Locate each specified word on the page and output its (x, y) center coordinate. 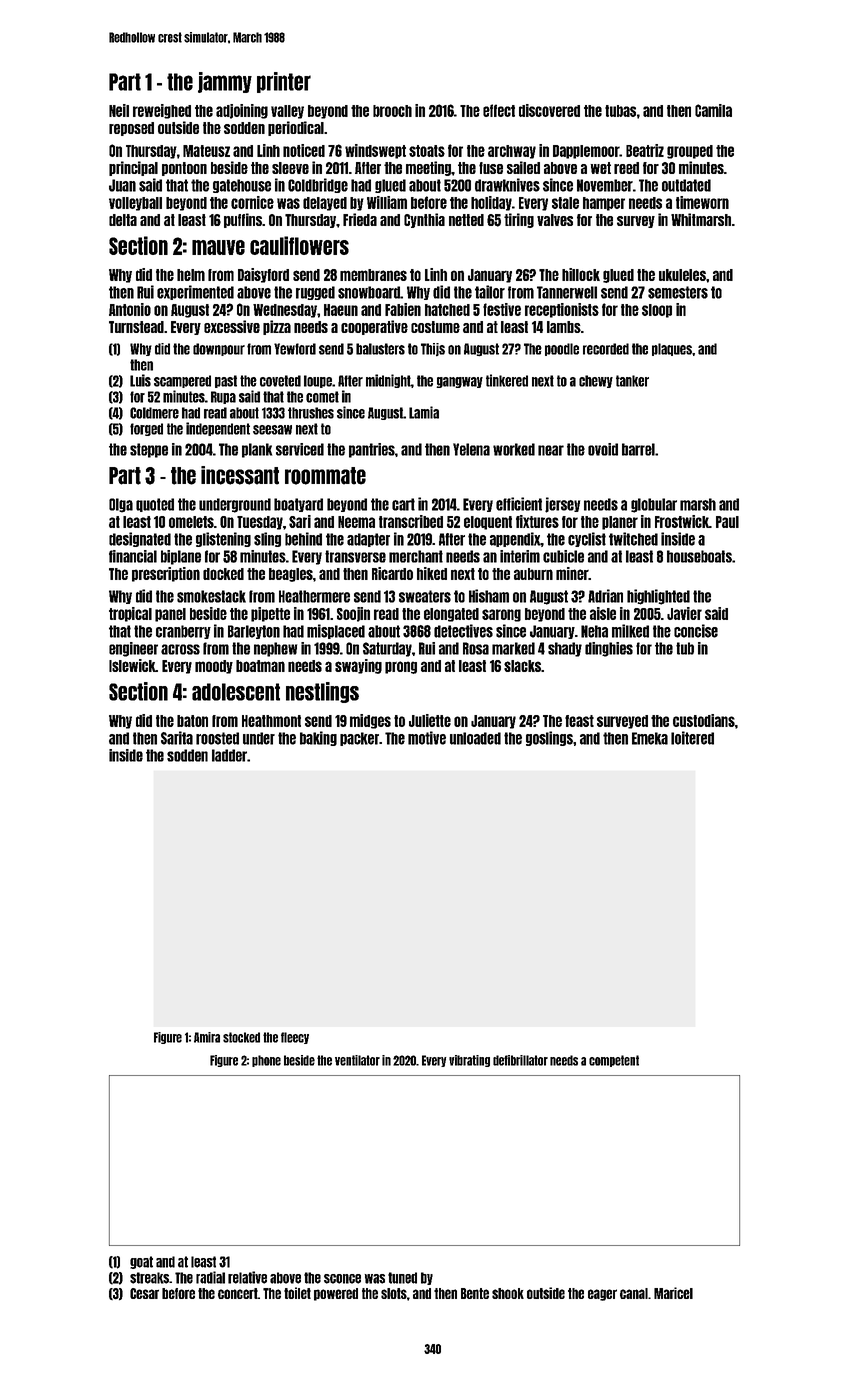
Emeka (650, 738)
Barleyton (254, 632)
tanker (632, 381)
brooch (392, 111)
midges (370, 721)
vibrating (469, 1061)
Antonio (130, 309)
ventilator (357, 1060)
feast (579, 721)
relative (247, 1277)
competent (614, 1061)
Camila (713, 110)
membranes (373, 275)
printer (284, 82)
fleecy (295, 1038)
